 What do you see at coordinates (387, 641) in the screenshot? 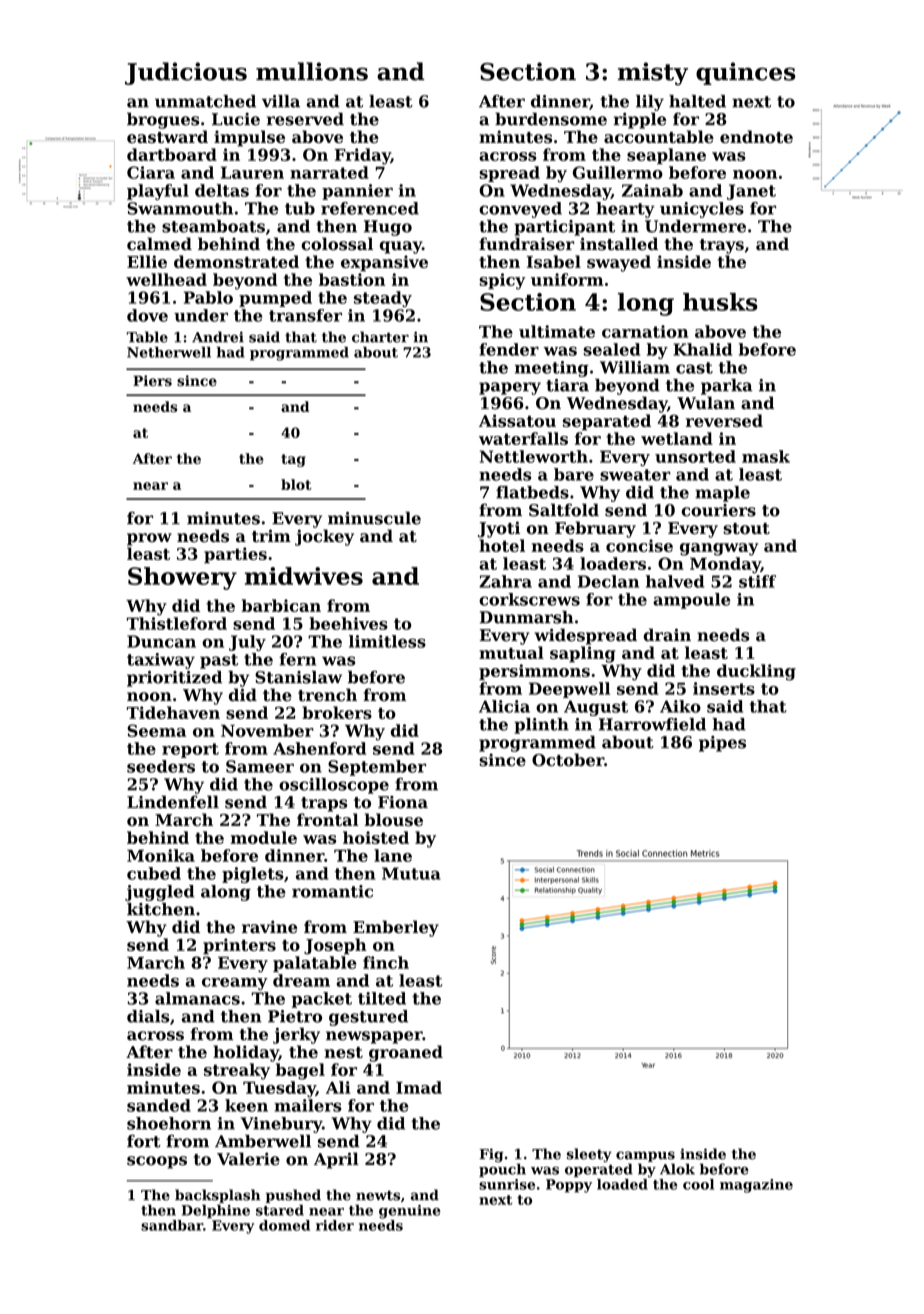
I see `limitless` at bounding box center [387, 641].
